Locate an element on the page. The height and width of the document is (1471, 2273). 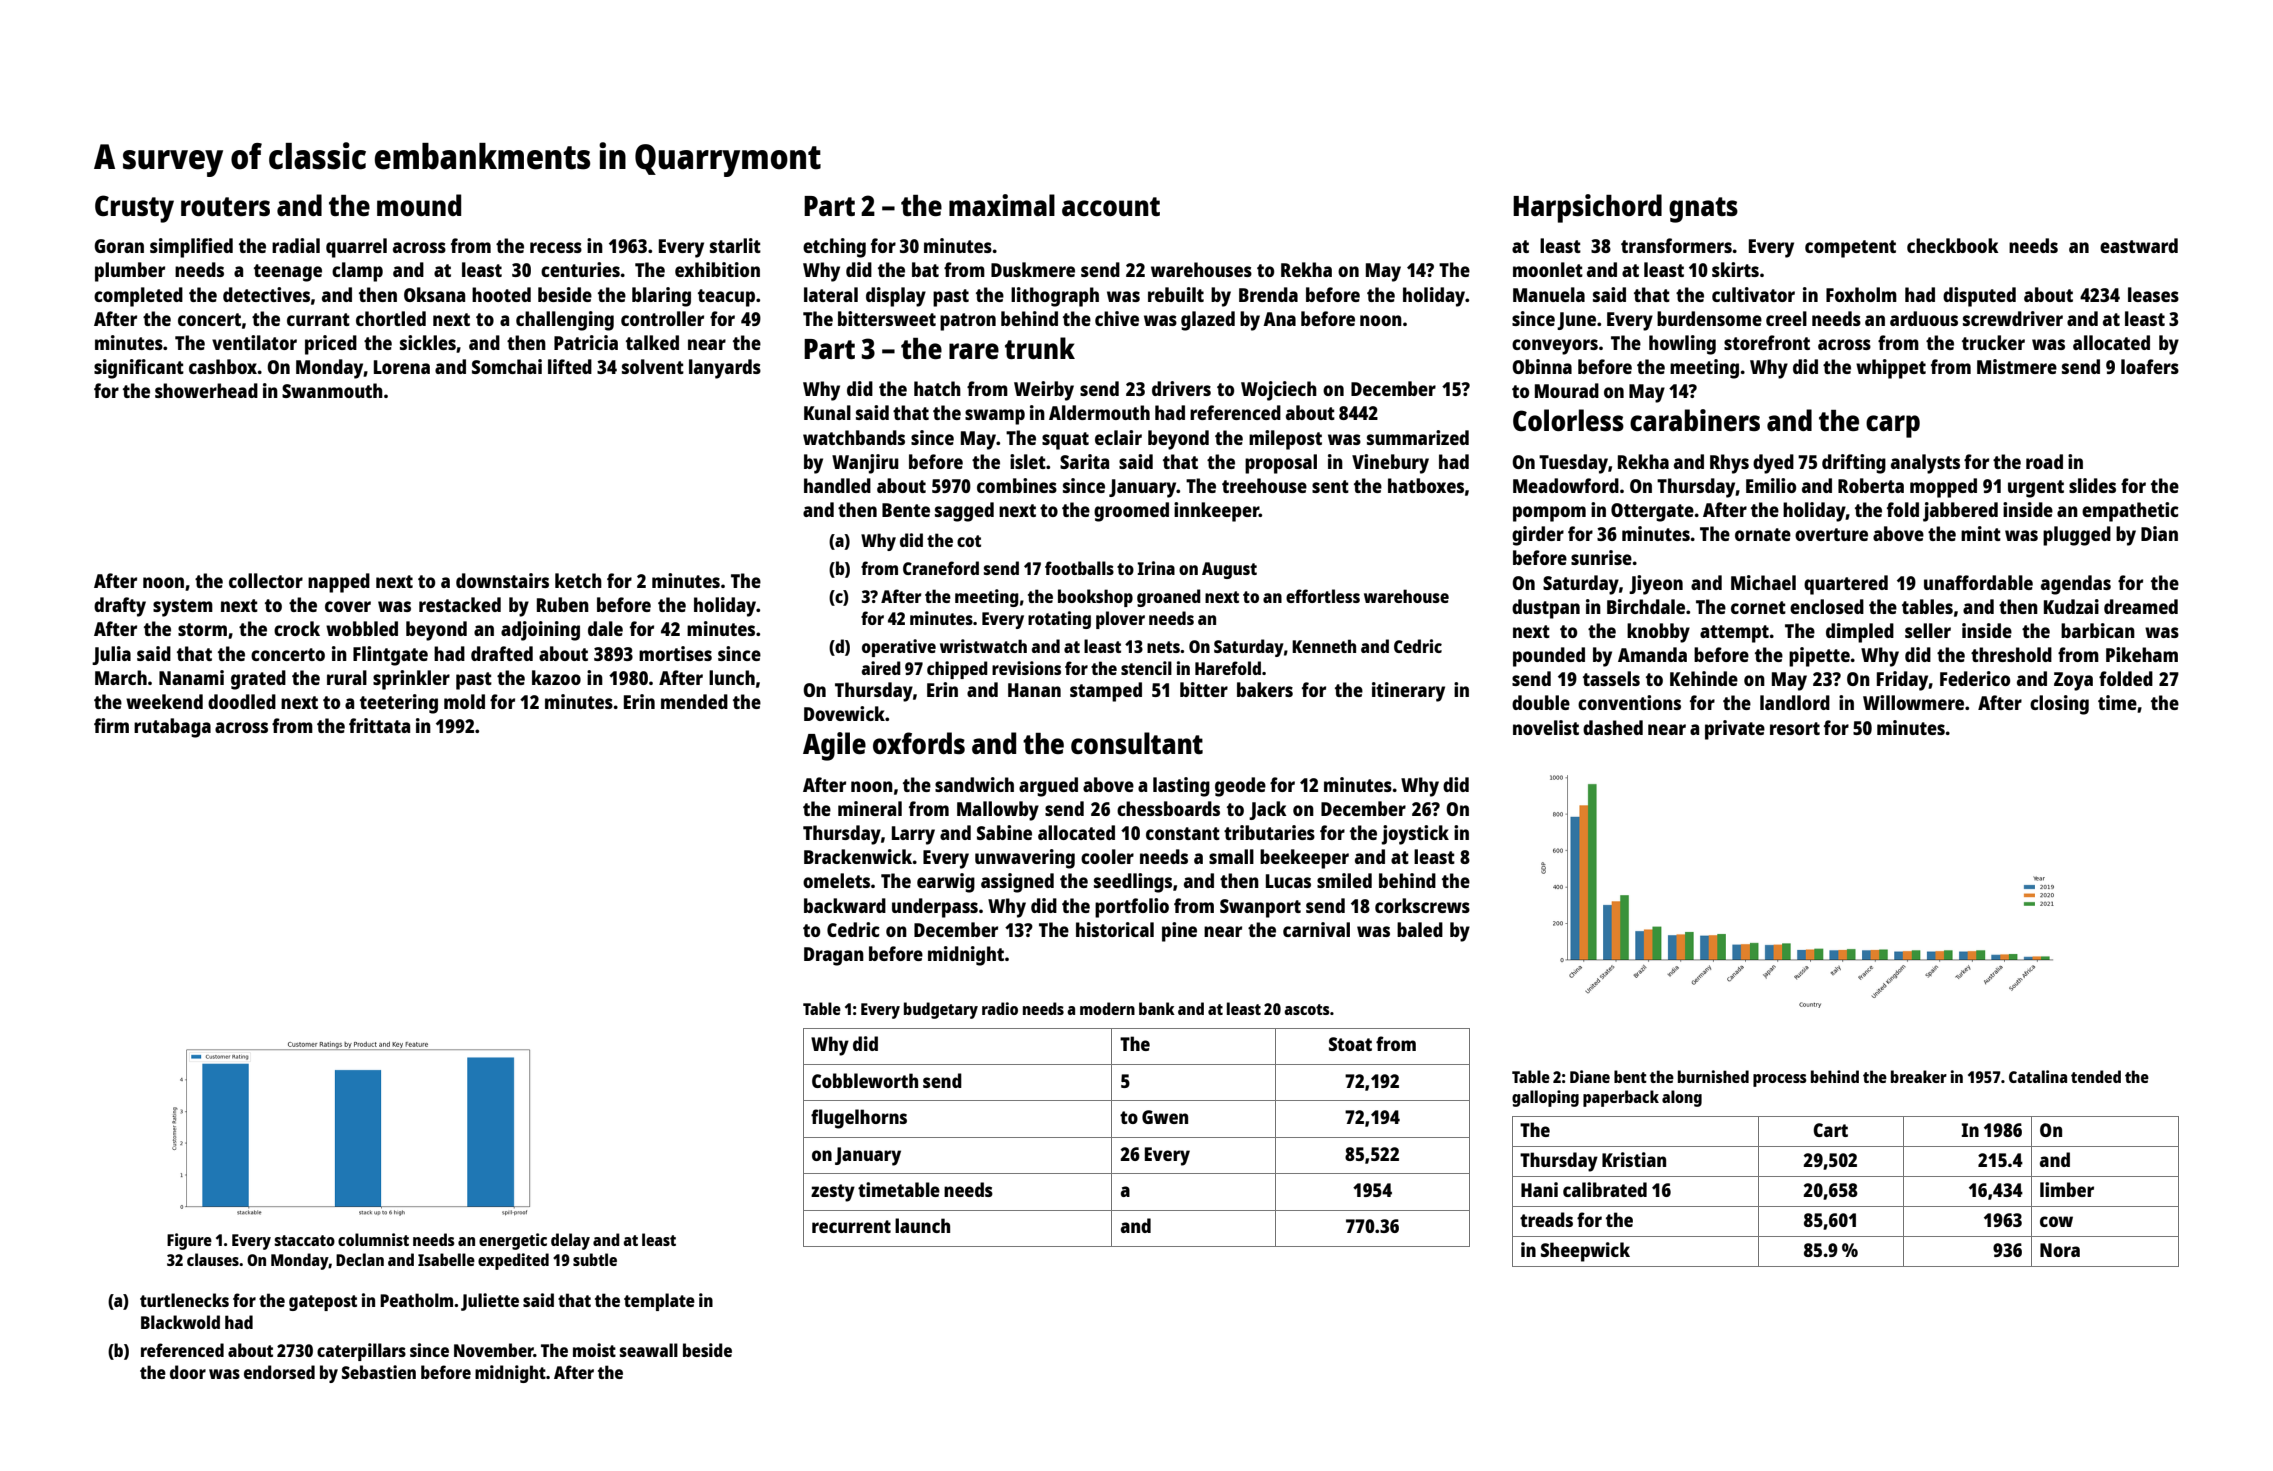
Gwen is located at coordinates (1165, 1117).
